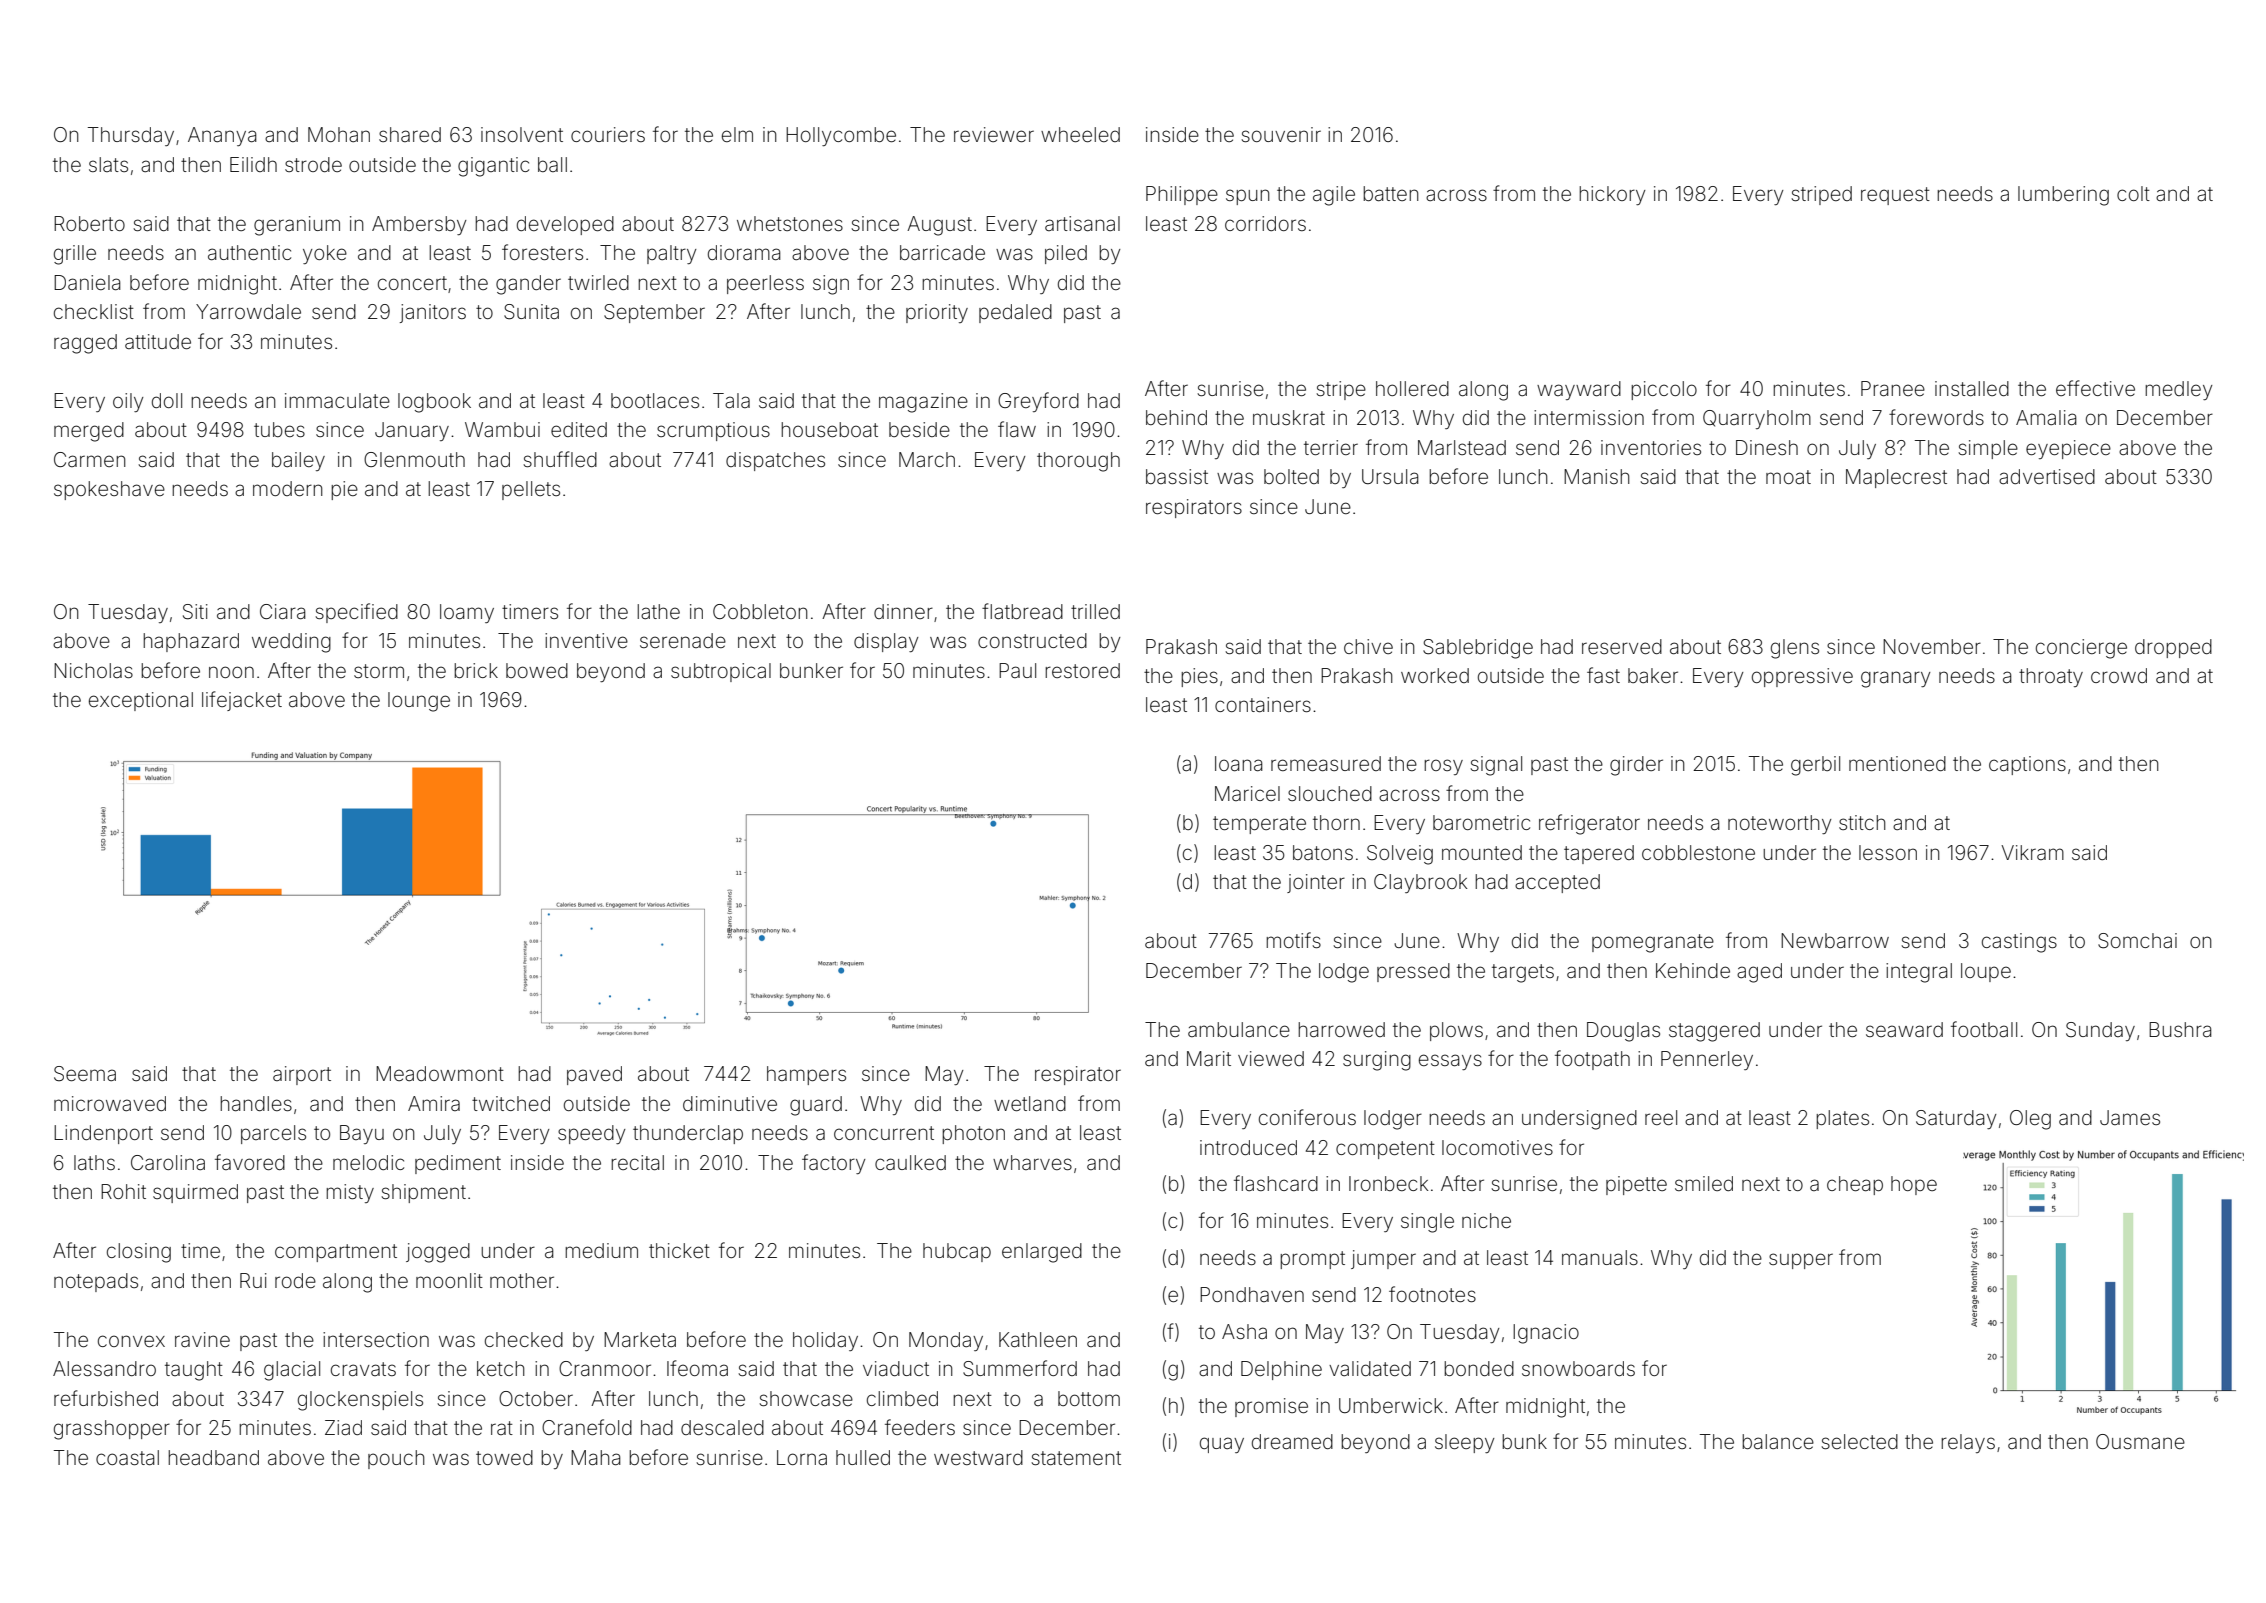  Describe the element at coordinates (434, 403) in the screenshot. I see `logbook` at that location.
